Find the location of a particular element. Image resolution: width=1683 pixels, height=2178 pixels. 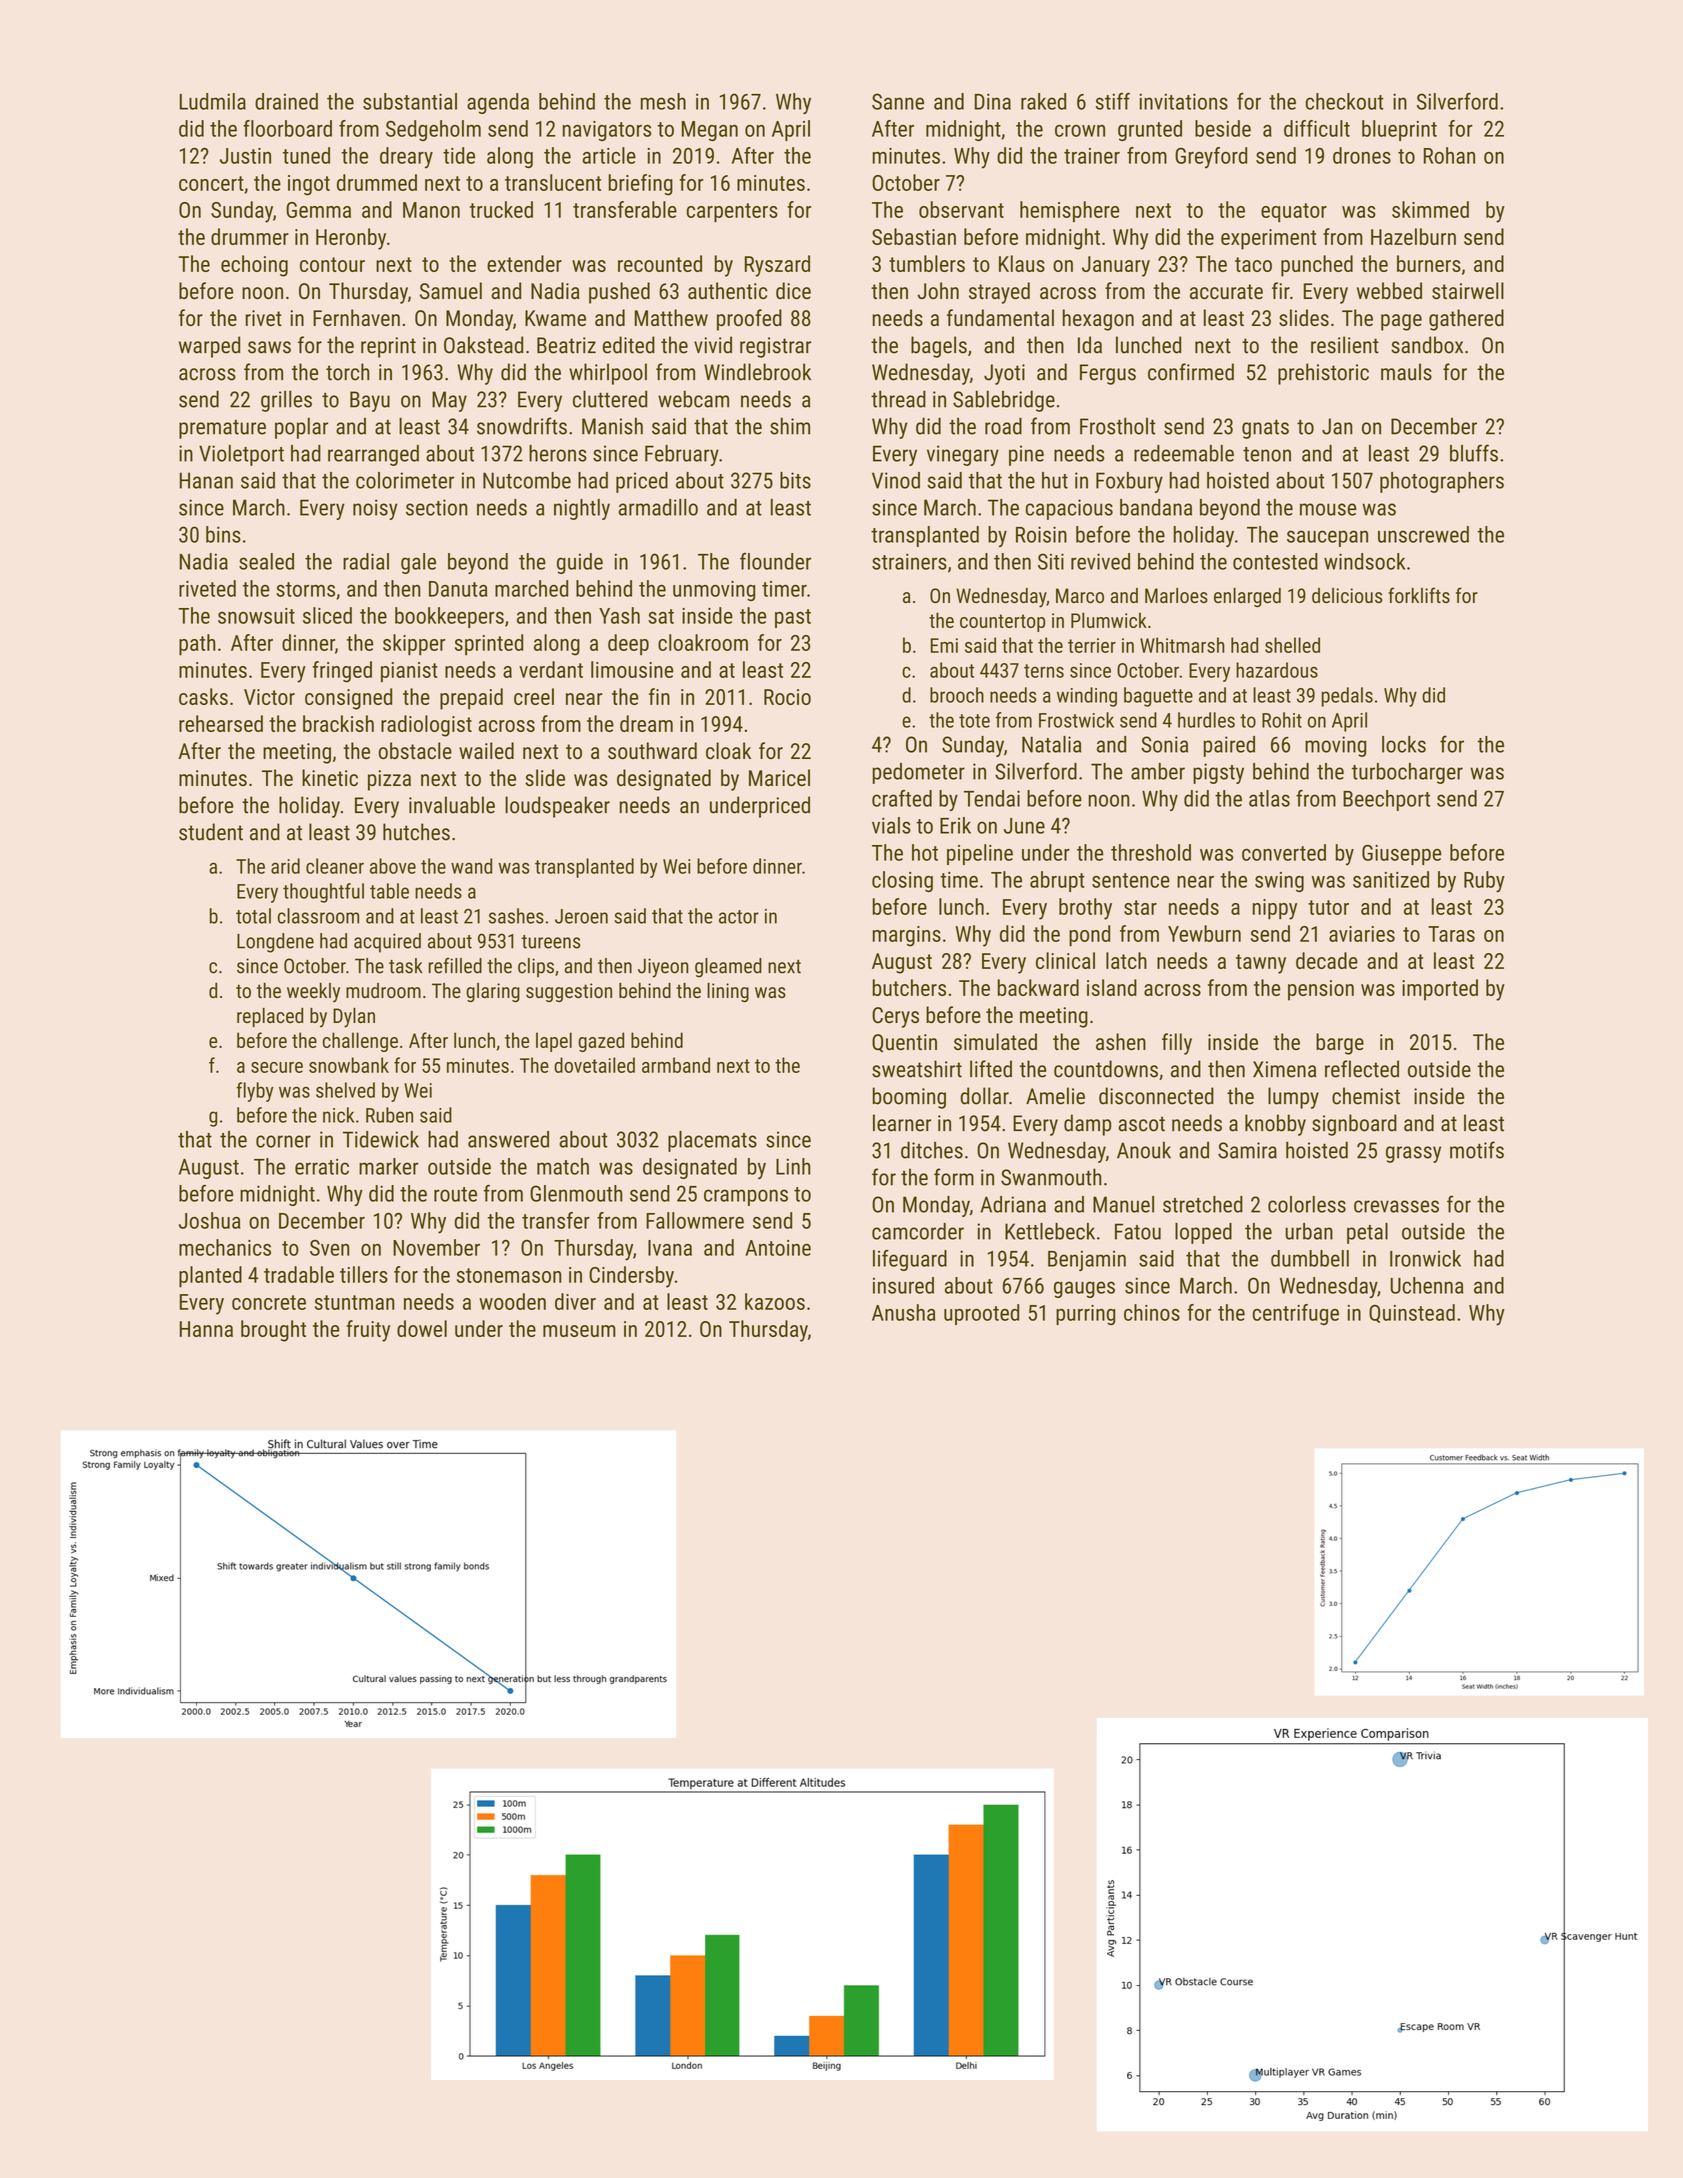

Sanne is located at coordinates (898, 101).
